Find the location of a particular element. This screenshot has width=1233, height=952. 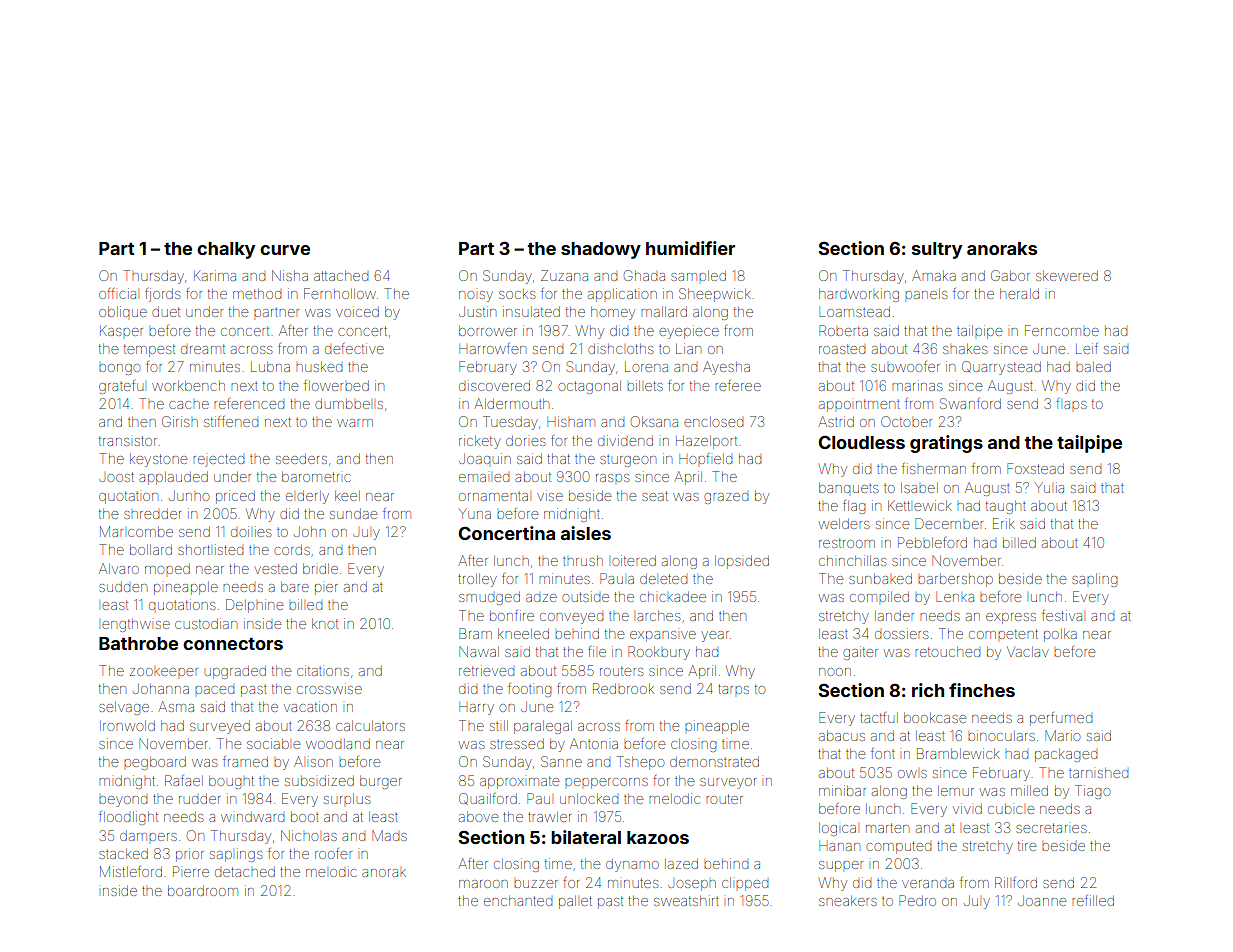

Nawal is located at coordinates (479, 651).
